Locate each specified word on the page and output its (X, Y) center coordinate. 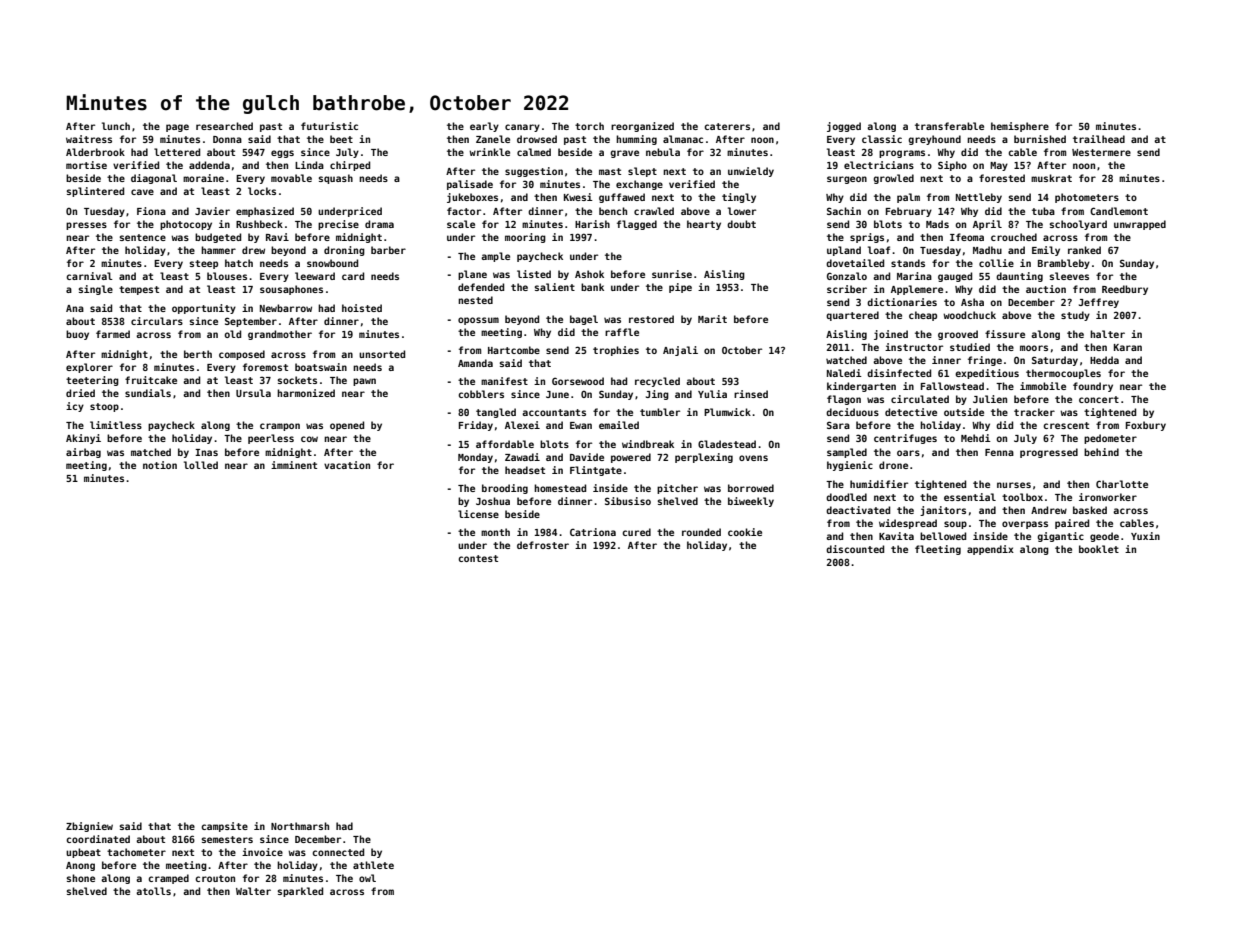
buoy (77, 335)
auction (1046, 289)
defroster (543, 545)
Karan (1128, 347)
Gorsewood (578, 381)
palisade (470, 185)
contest (478, 558)
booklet (1099, 549)
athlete (373, 865)
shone (81, 878)
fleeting (938, 550)
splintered (95, 192)
